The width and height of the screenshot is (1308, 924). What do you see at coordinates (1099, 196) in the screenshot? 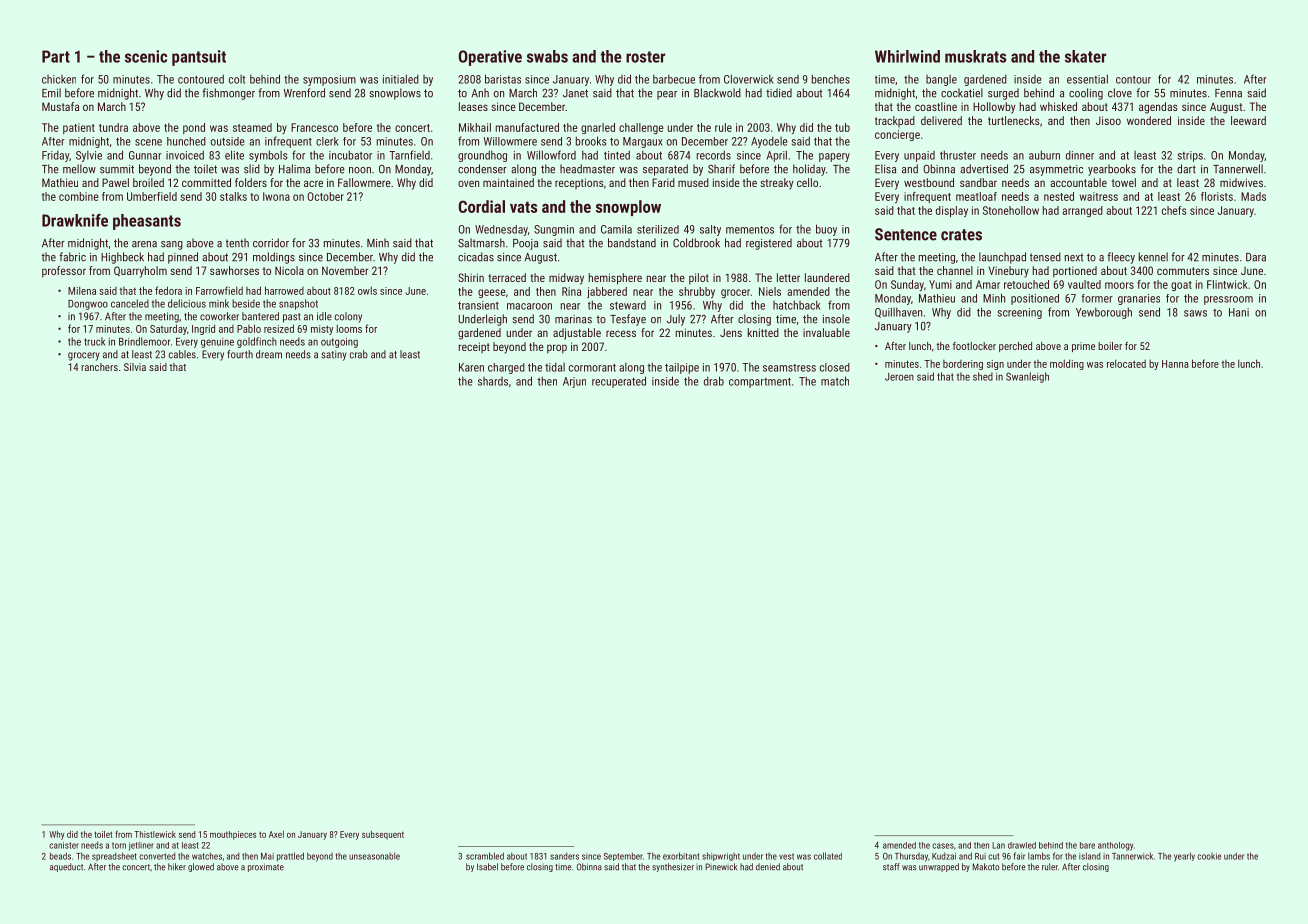
I see `waitress` at bounding box center [1099, 196].
